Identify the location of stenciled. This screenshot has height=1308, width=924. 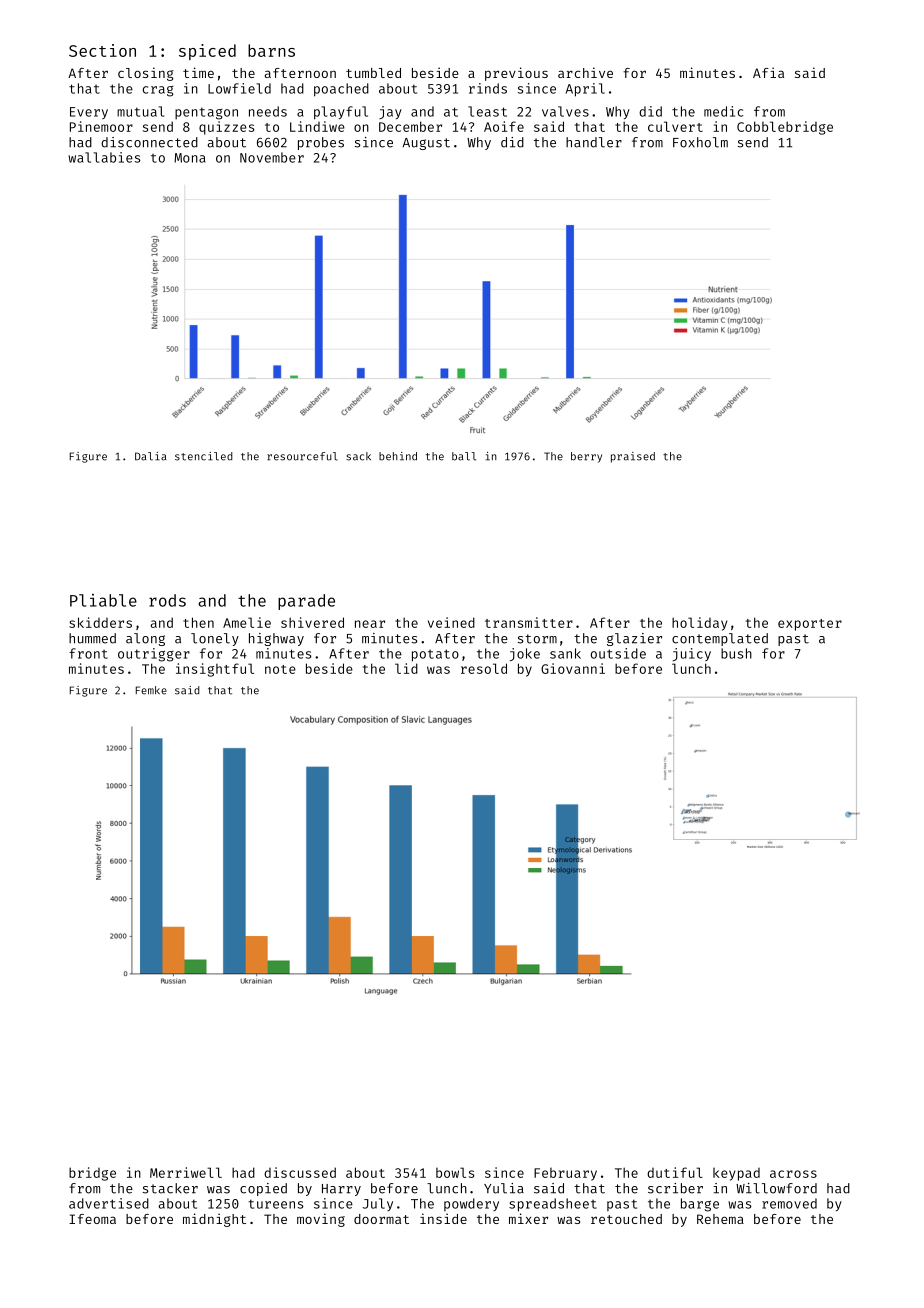
(204, 456).
